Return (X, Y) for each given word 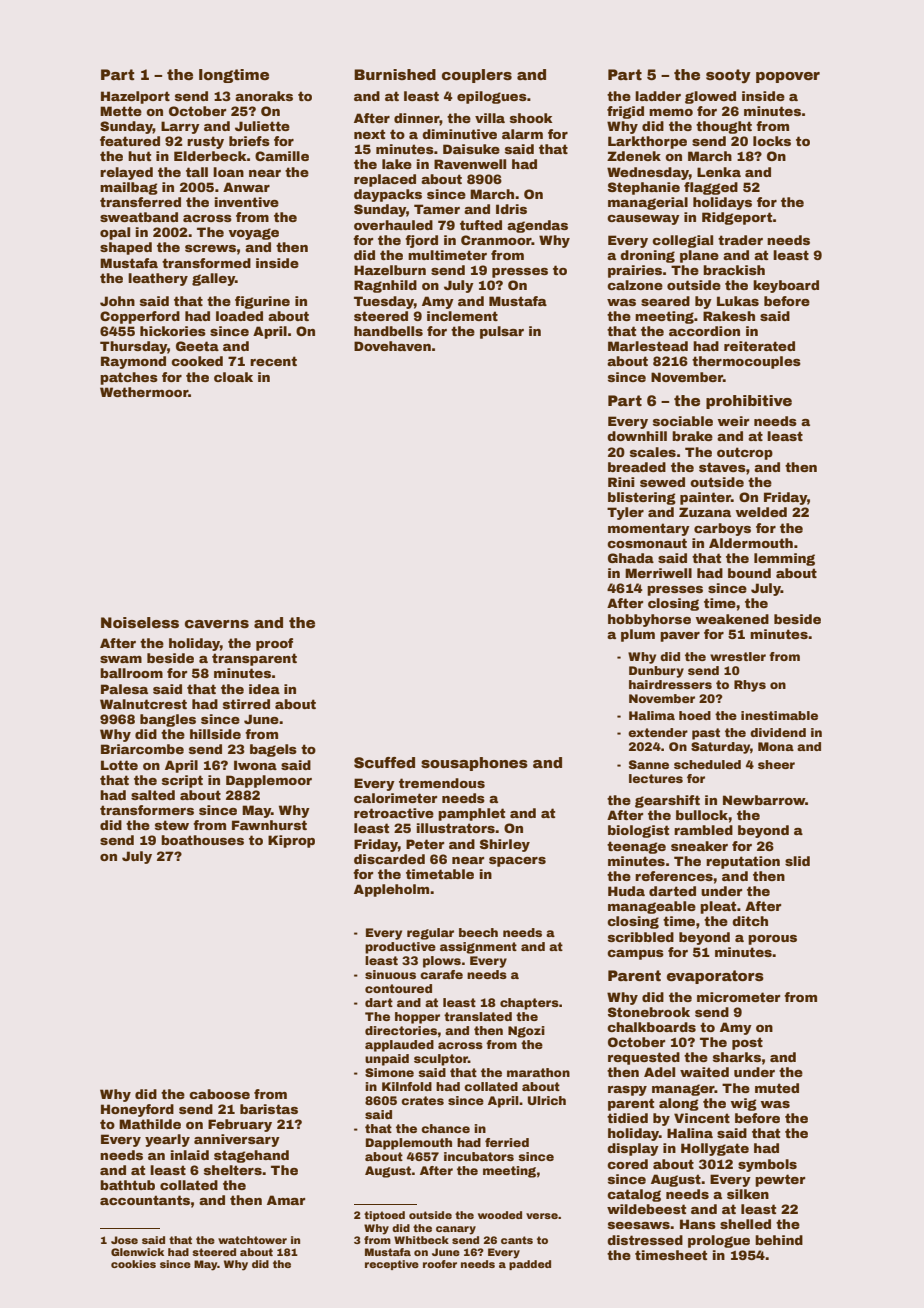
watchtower (252, 1240)
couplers (477, 76)
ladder (658, 96)
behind (779, 1240)
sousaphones (474, 764)
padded (530, 1265)
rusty (205, 142)
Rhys (750, 686)
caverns (217, 624)
